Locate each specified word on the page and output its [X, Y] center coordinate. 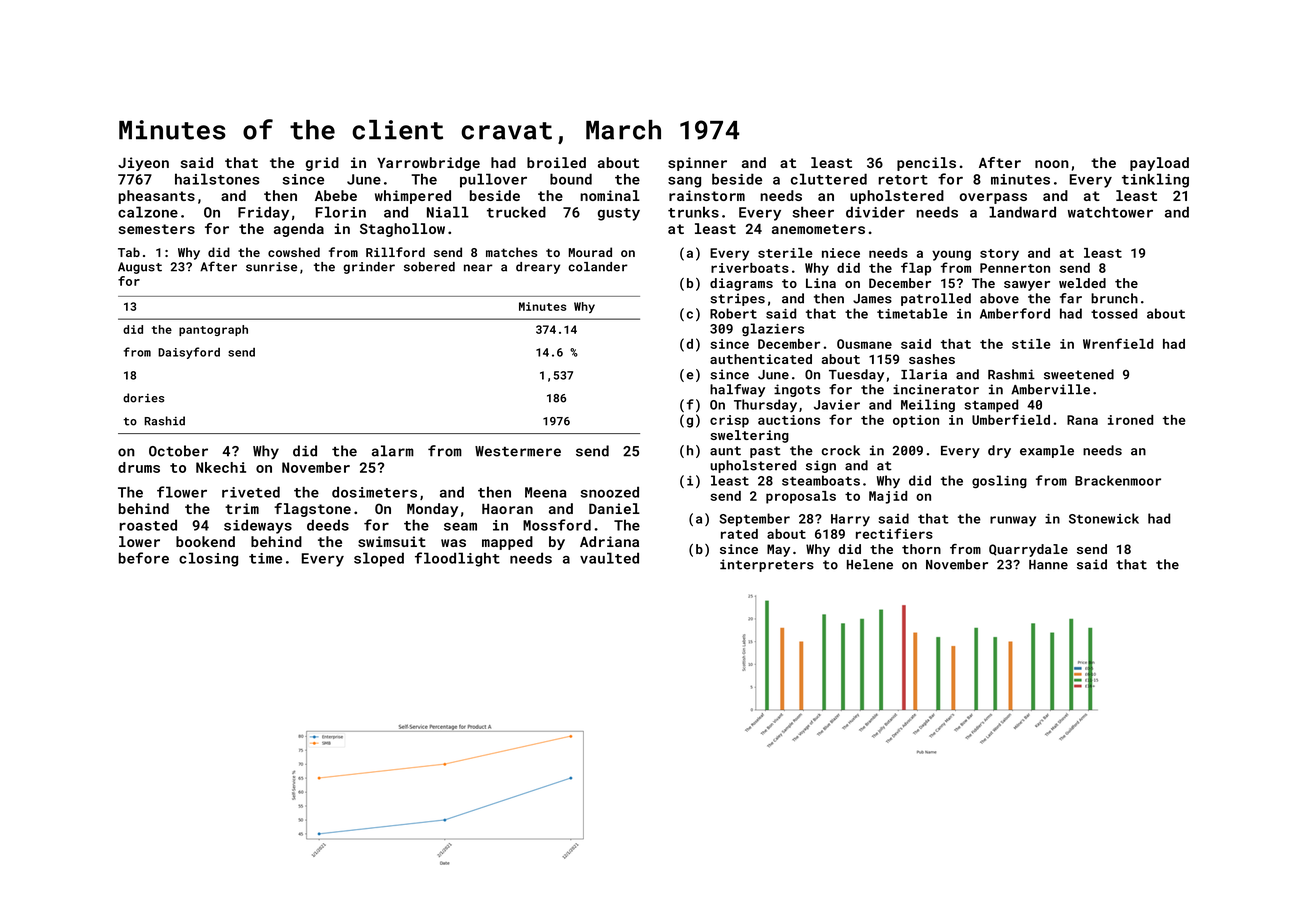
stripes [737, 299]
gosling [999, 482]
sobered [429, 267]
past [765, 452]
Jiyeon [143, 164]
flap [916, 269]
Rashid [164, 421]
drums [139, 467]
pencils [926, 164]
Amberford [1015, 313]
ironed [1130, 420]
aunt [725, 451]
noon [1052, 164]
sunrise [271, 267]
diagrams [741, 284]
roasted [148, 525]
